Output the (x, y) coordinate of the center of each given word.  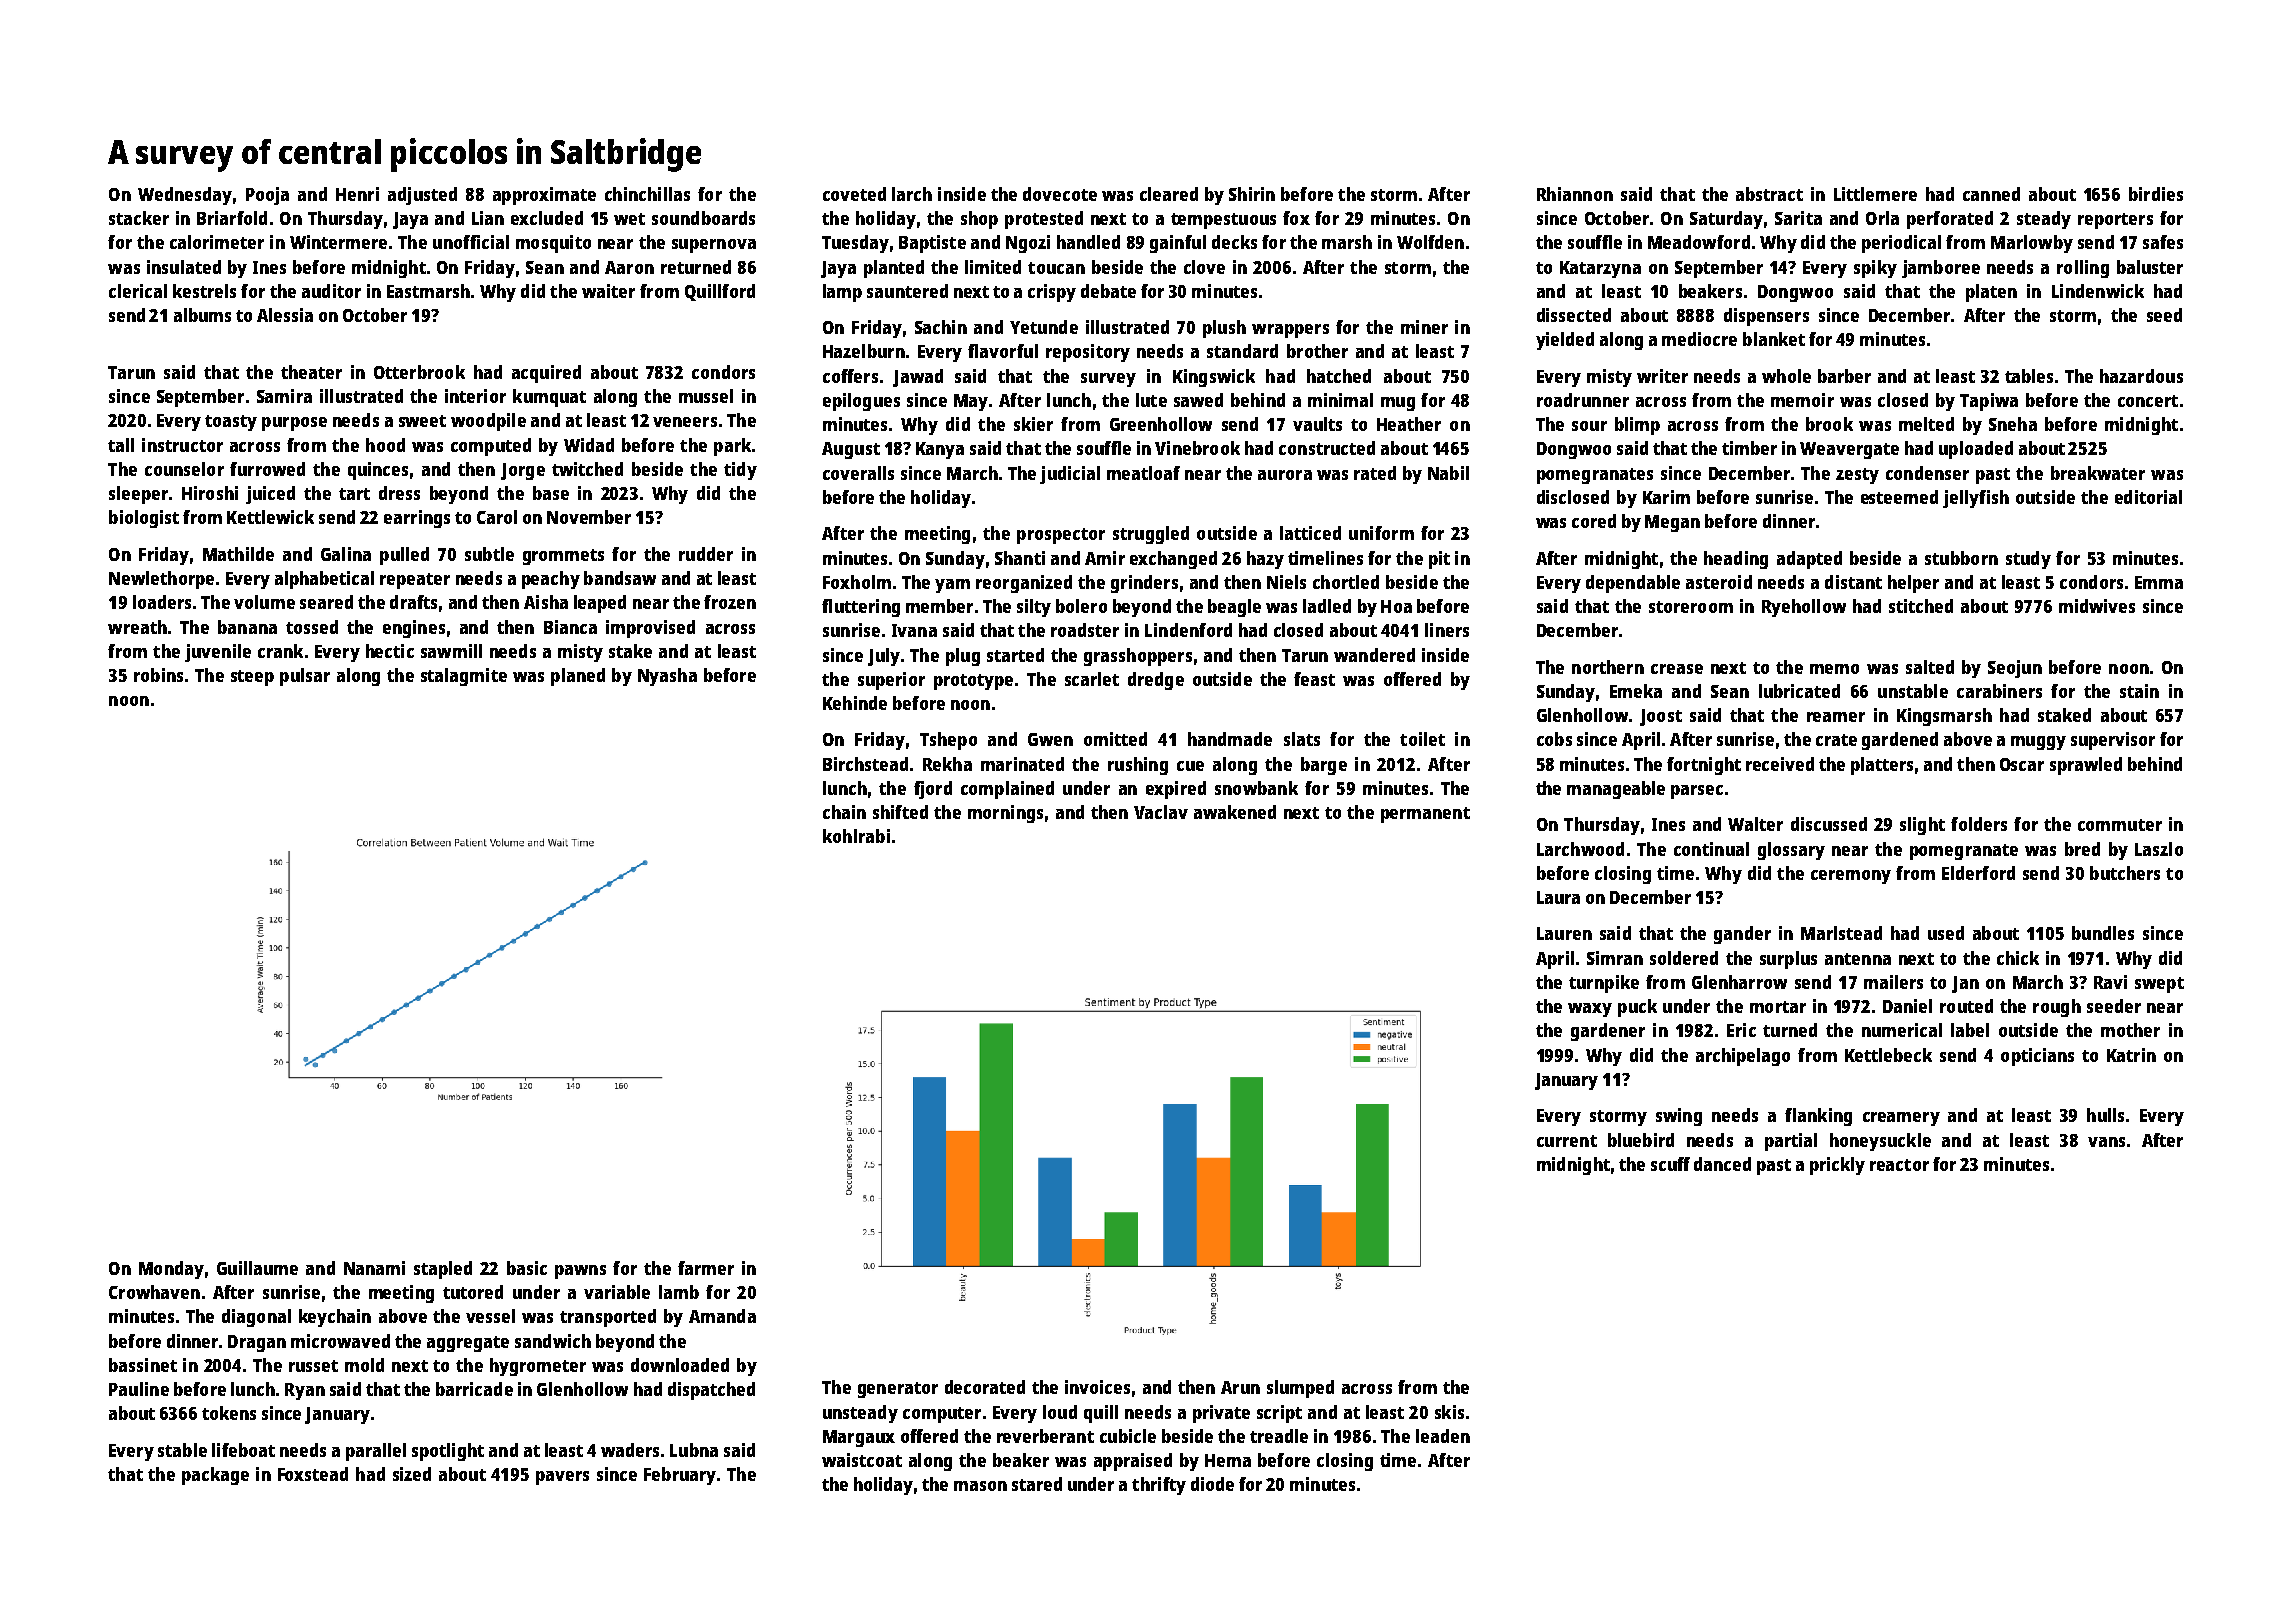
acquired (546, 374)
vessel (490, 1316)
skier (1033, 424)
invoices (1097, 1387)
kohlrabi (856, 836)
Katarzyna (1600, 269)
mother (2130, 1030)
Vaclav (1161, 812)
